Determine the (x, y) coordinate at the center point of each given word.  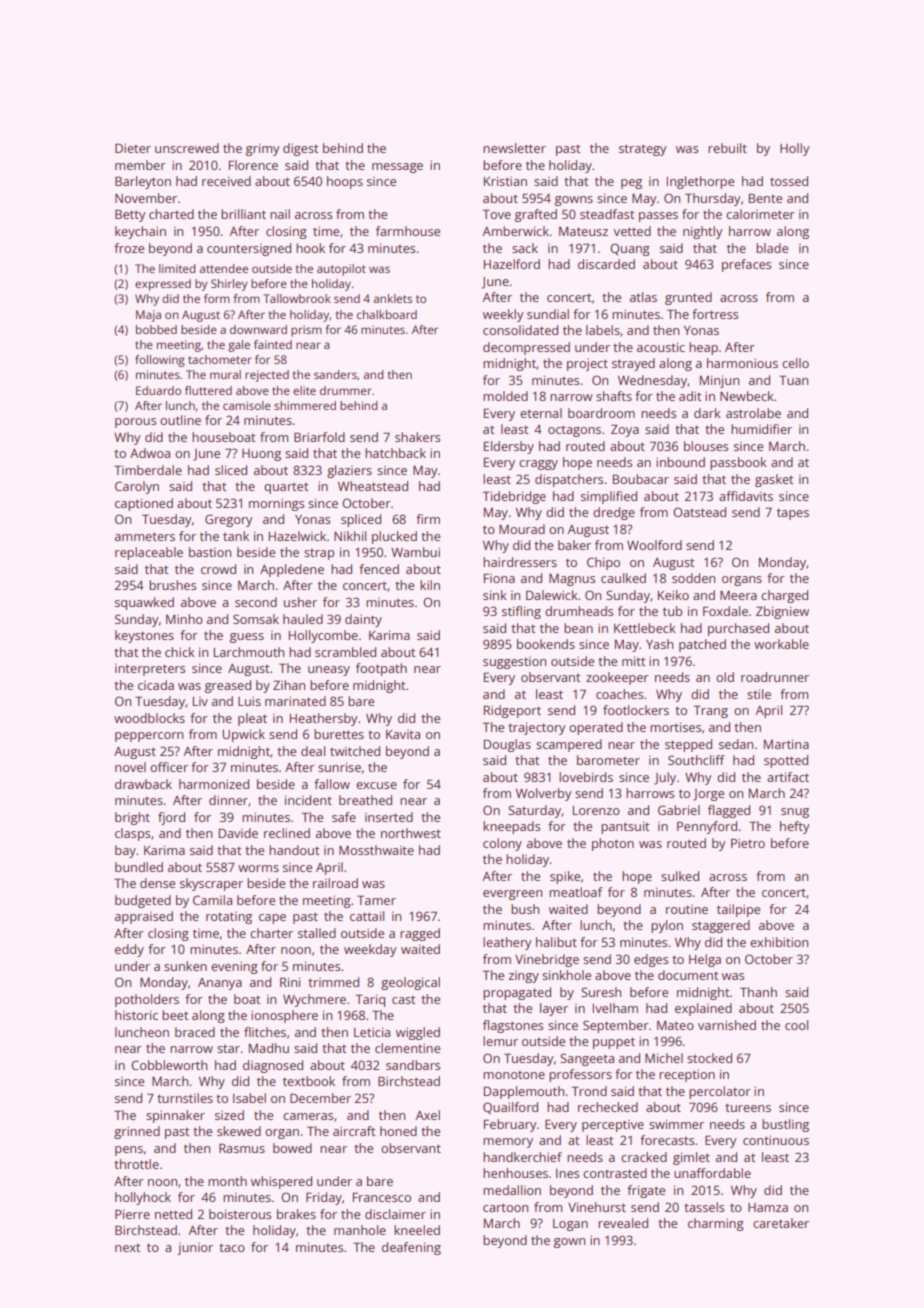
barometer (608, 760)
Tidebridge (514, 497)
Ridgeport (512, 711)
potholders (147, 1000)
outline (180, 420)
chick (180, 652)
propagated (517, 993)
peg (631, 184)
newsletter (514, 148)
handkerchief (522, 1157)
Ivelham (615, 1008)
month (227, 1181)
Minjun (719, 381)
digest (301, 149)
